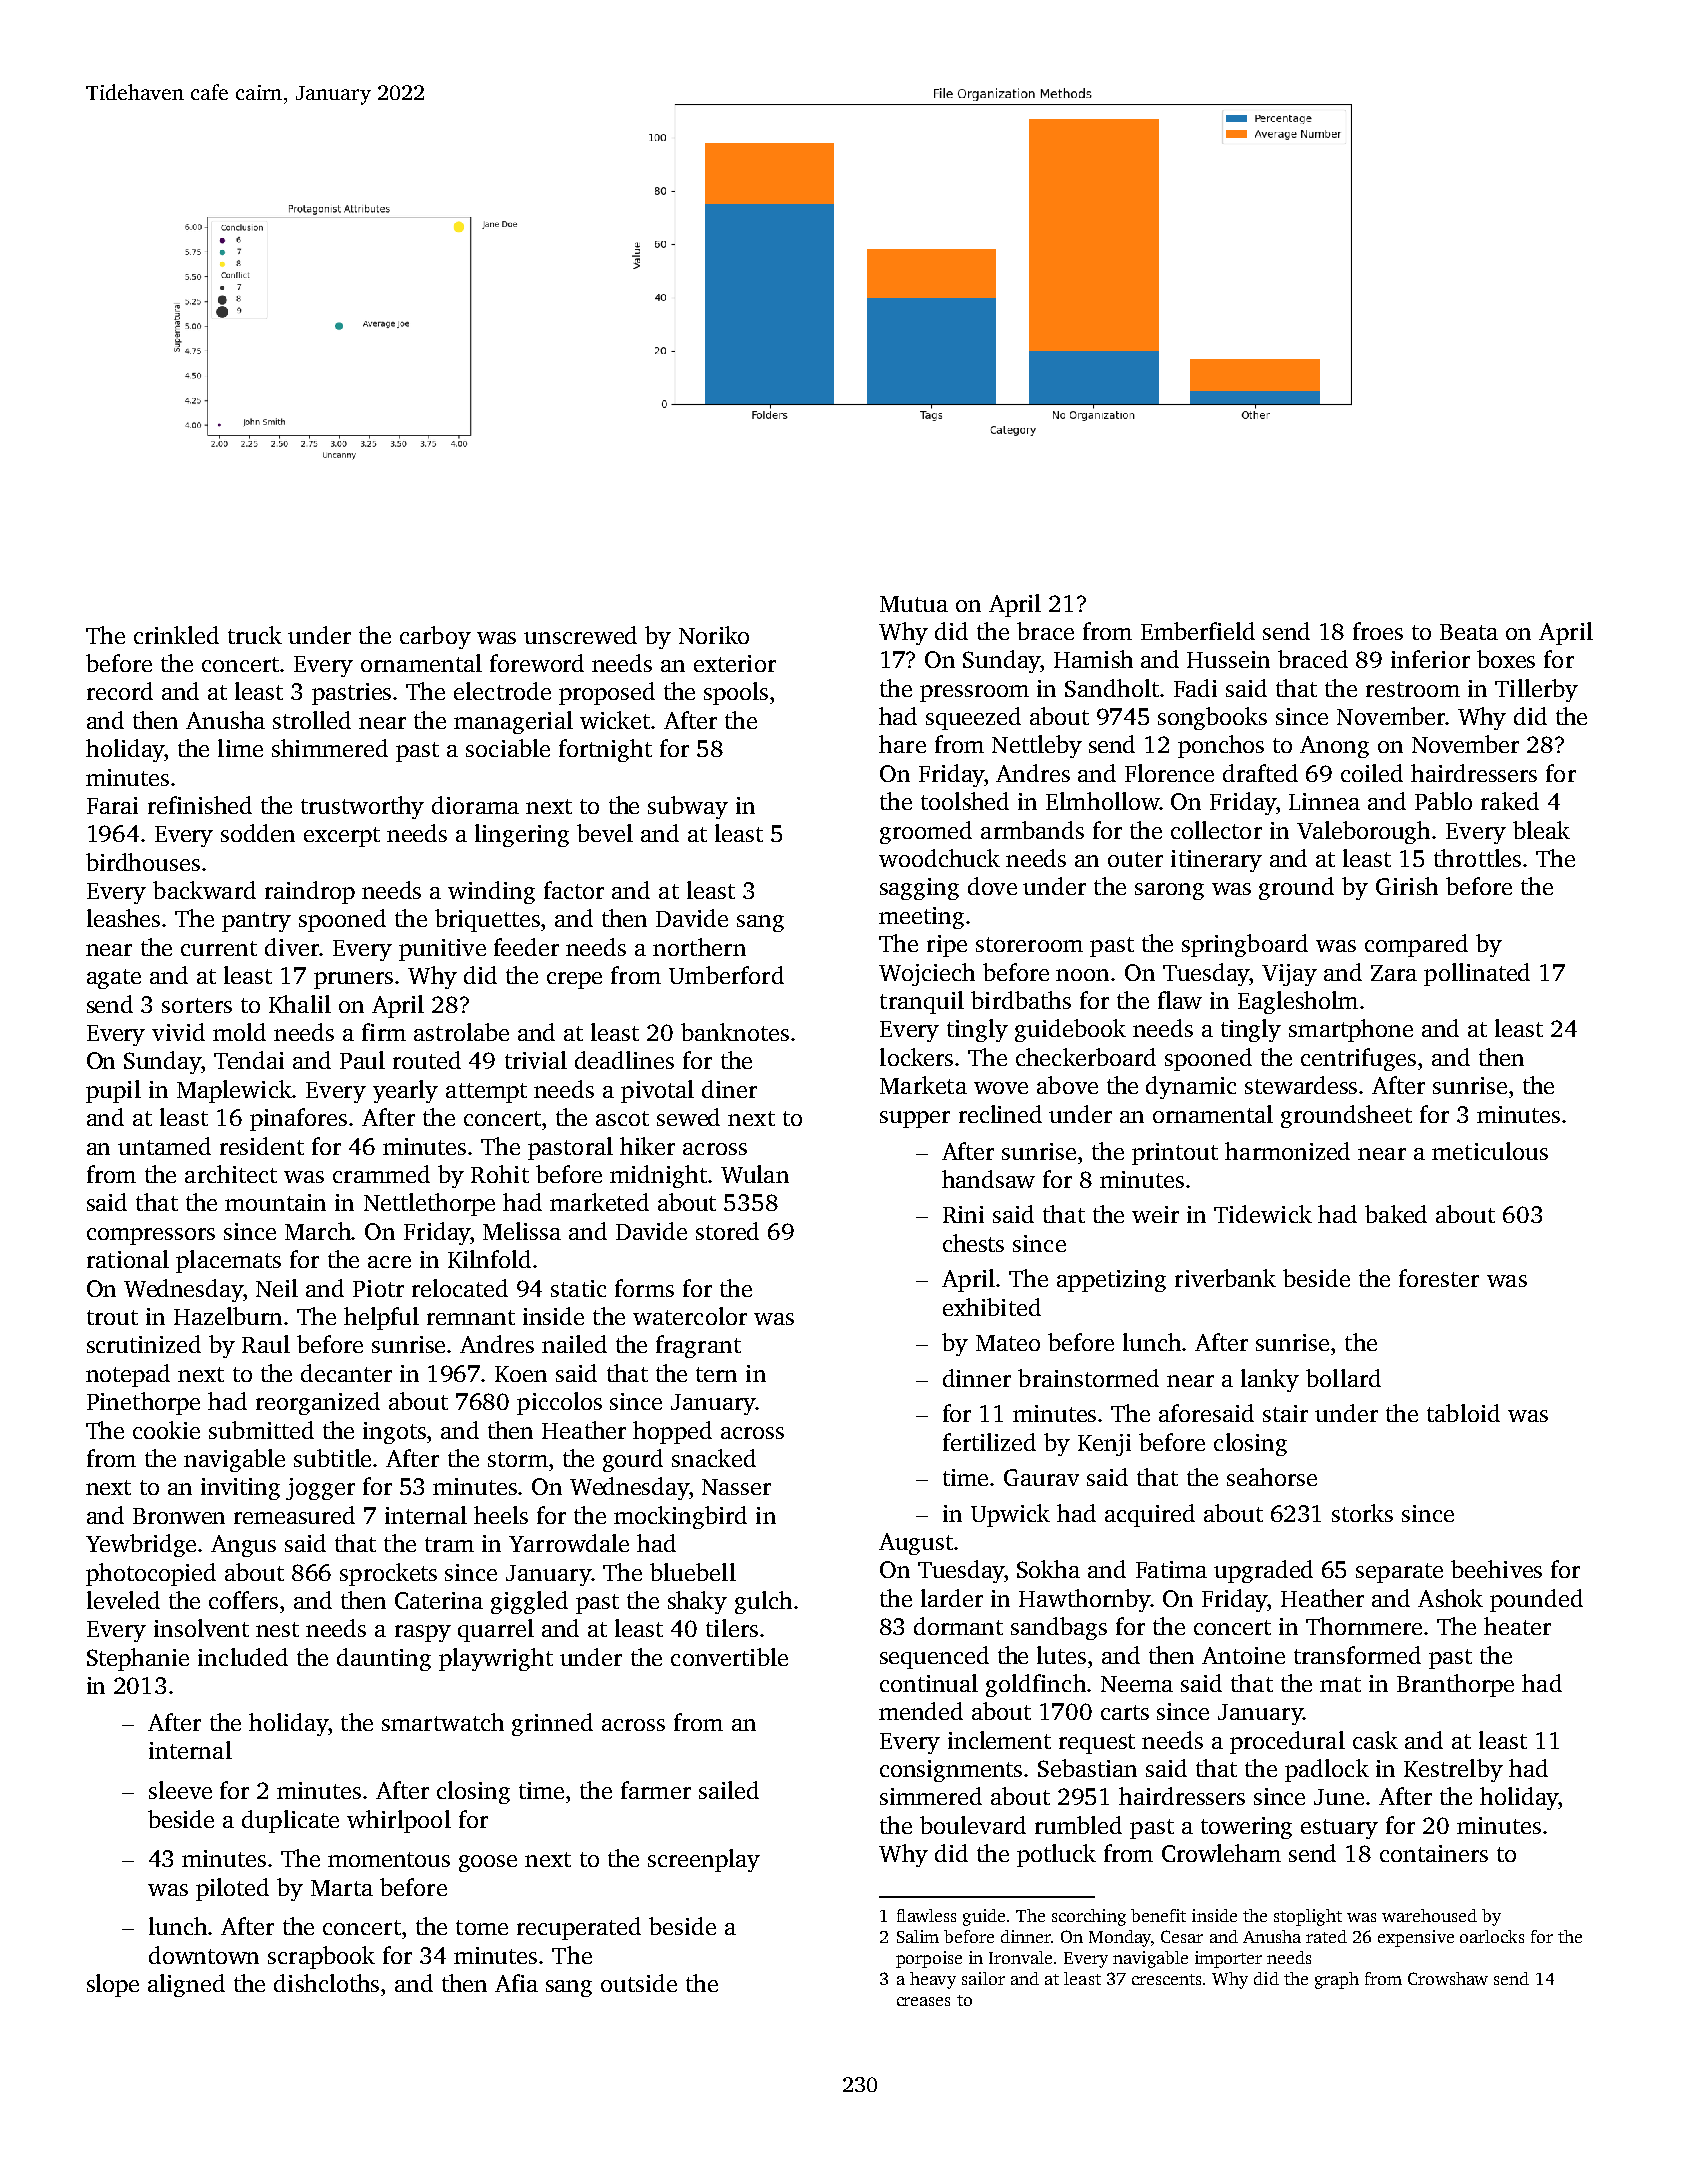 The image size is (1683, 2178). Describe the element at coordinates (1510, 801) in the screenshot. I see `raked` at that location.
